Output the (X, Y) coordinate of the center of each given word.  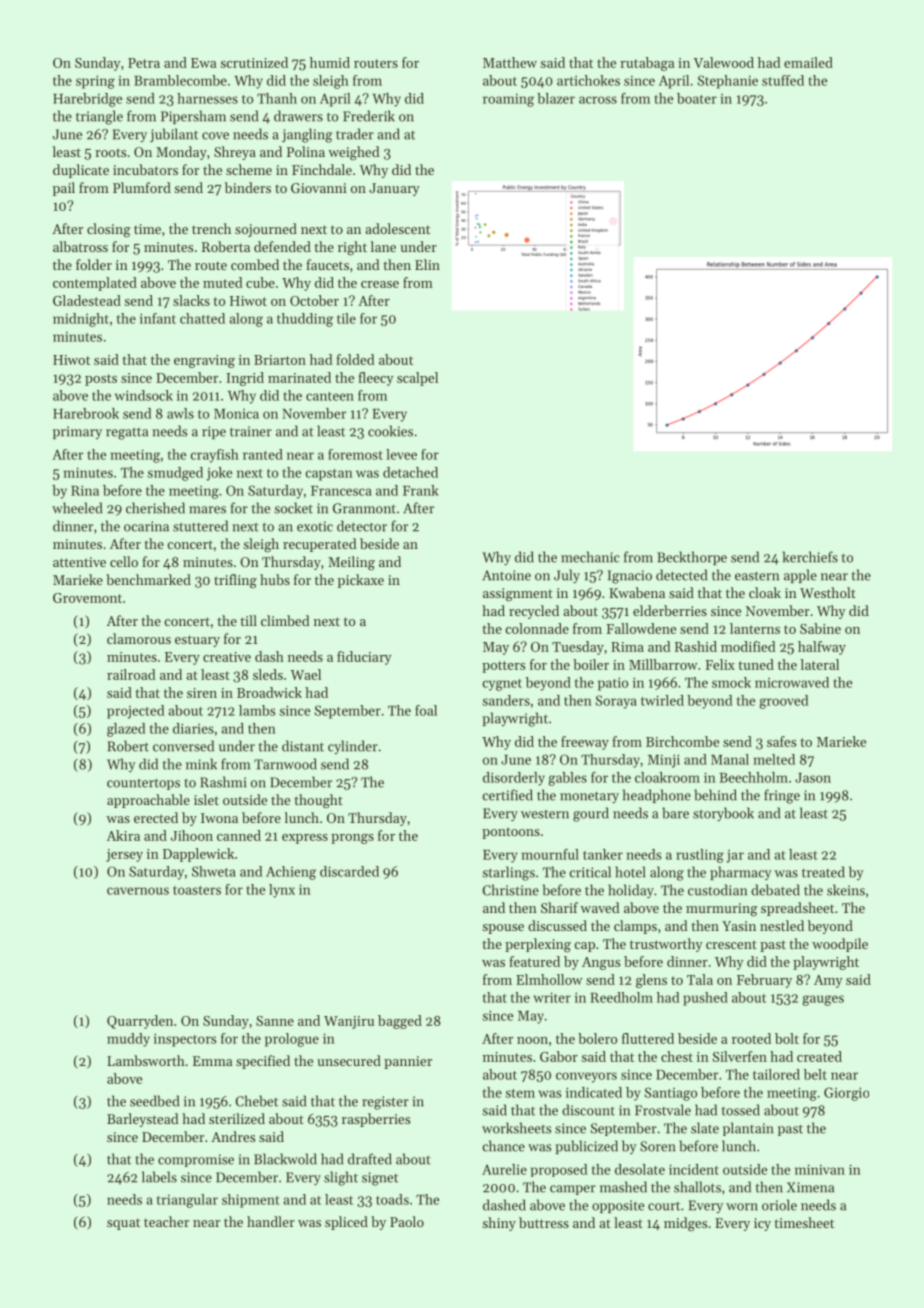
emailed (808, 62)
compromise (196, 1160)
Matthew (510, 62)
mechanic (590, 557)
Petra (144, 63)
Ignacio (630, 577)
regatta (127, 434)
